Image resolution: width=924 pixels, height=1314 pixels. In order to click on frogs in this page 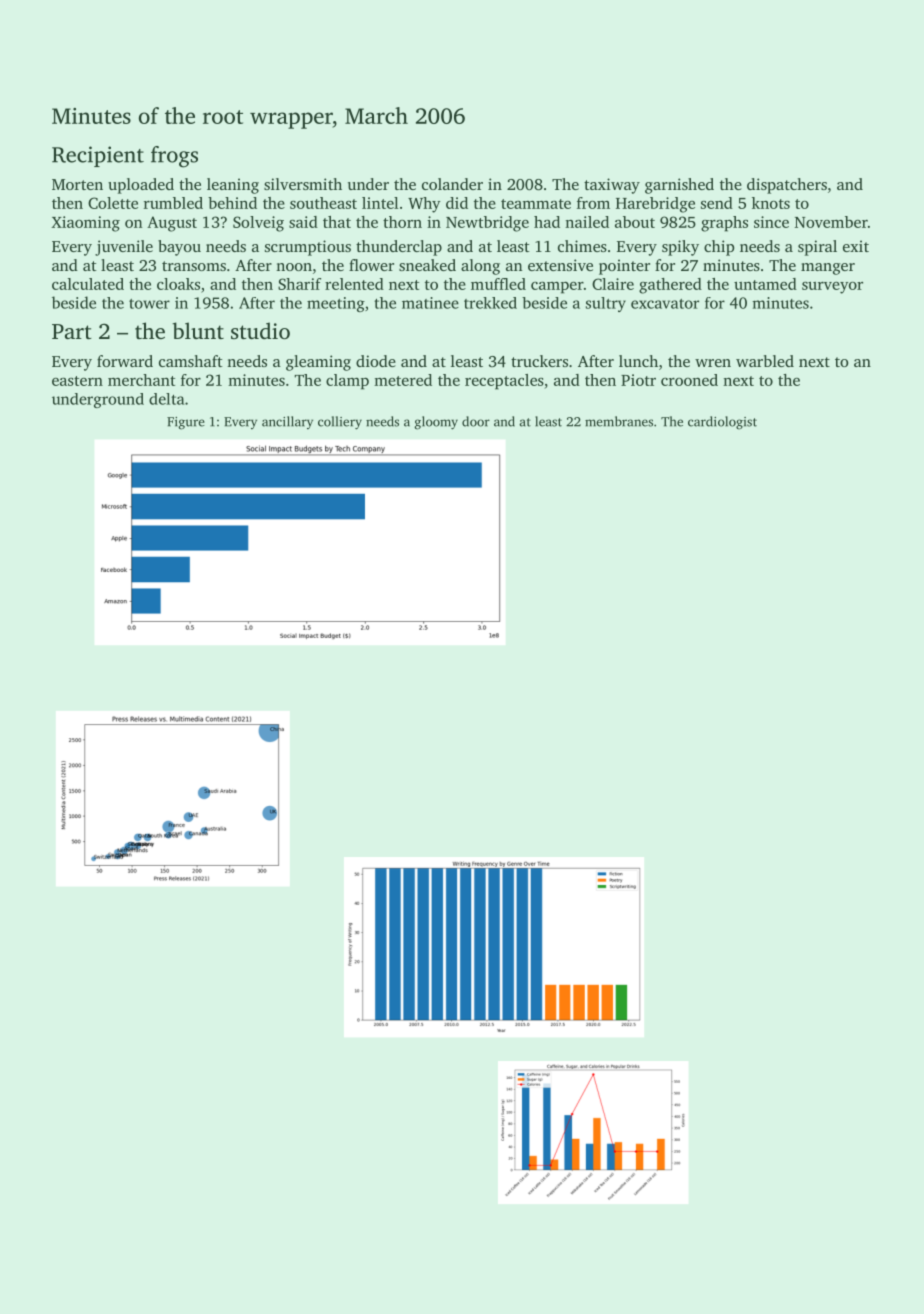, I will do `click(174, 157)`.
